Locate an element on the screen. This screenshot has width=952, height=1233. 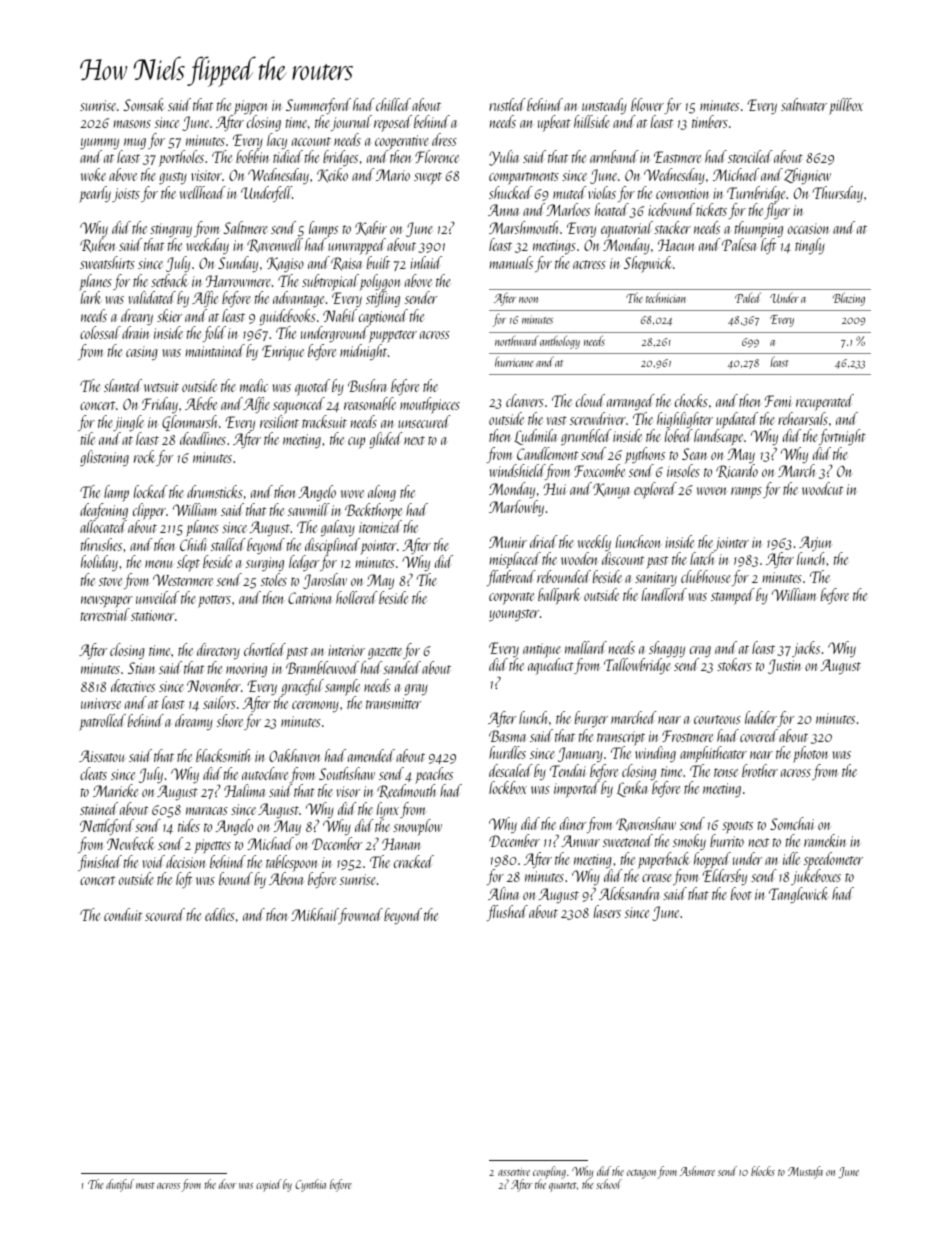
Bushra is located at coordinates (367, 385).
